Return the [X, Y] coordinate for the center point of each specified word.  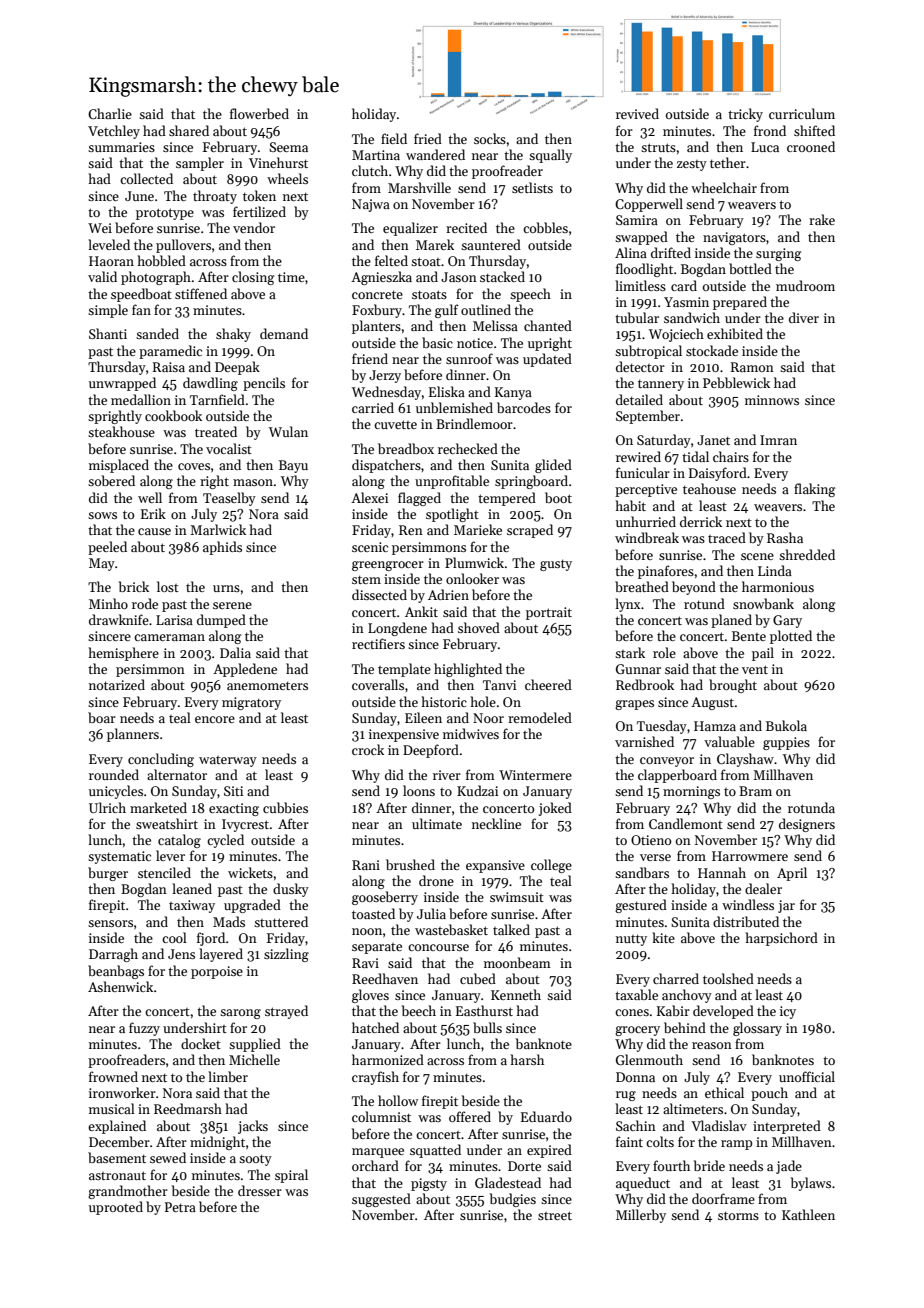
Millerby [641, 1216]
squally [550, 156]
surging [779, 254]
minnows [772, 400]
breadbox [406, 448]
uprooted [116, 1208]
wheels [287, 178]
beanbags [116, 972]
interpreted [787, 1127]
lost [168, 586]
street [555, 1215]
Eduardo [546, 1116]
